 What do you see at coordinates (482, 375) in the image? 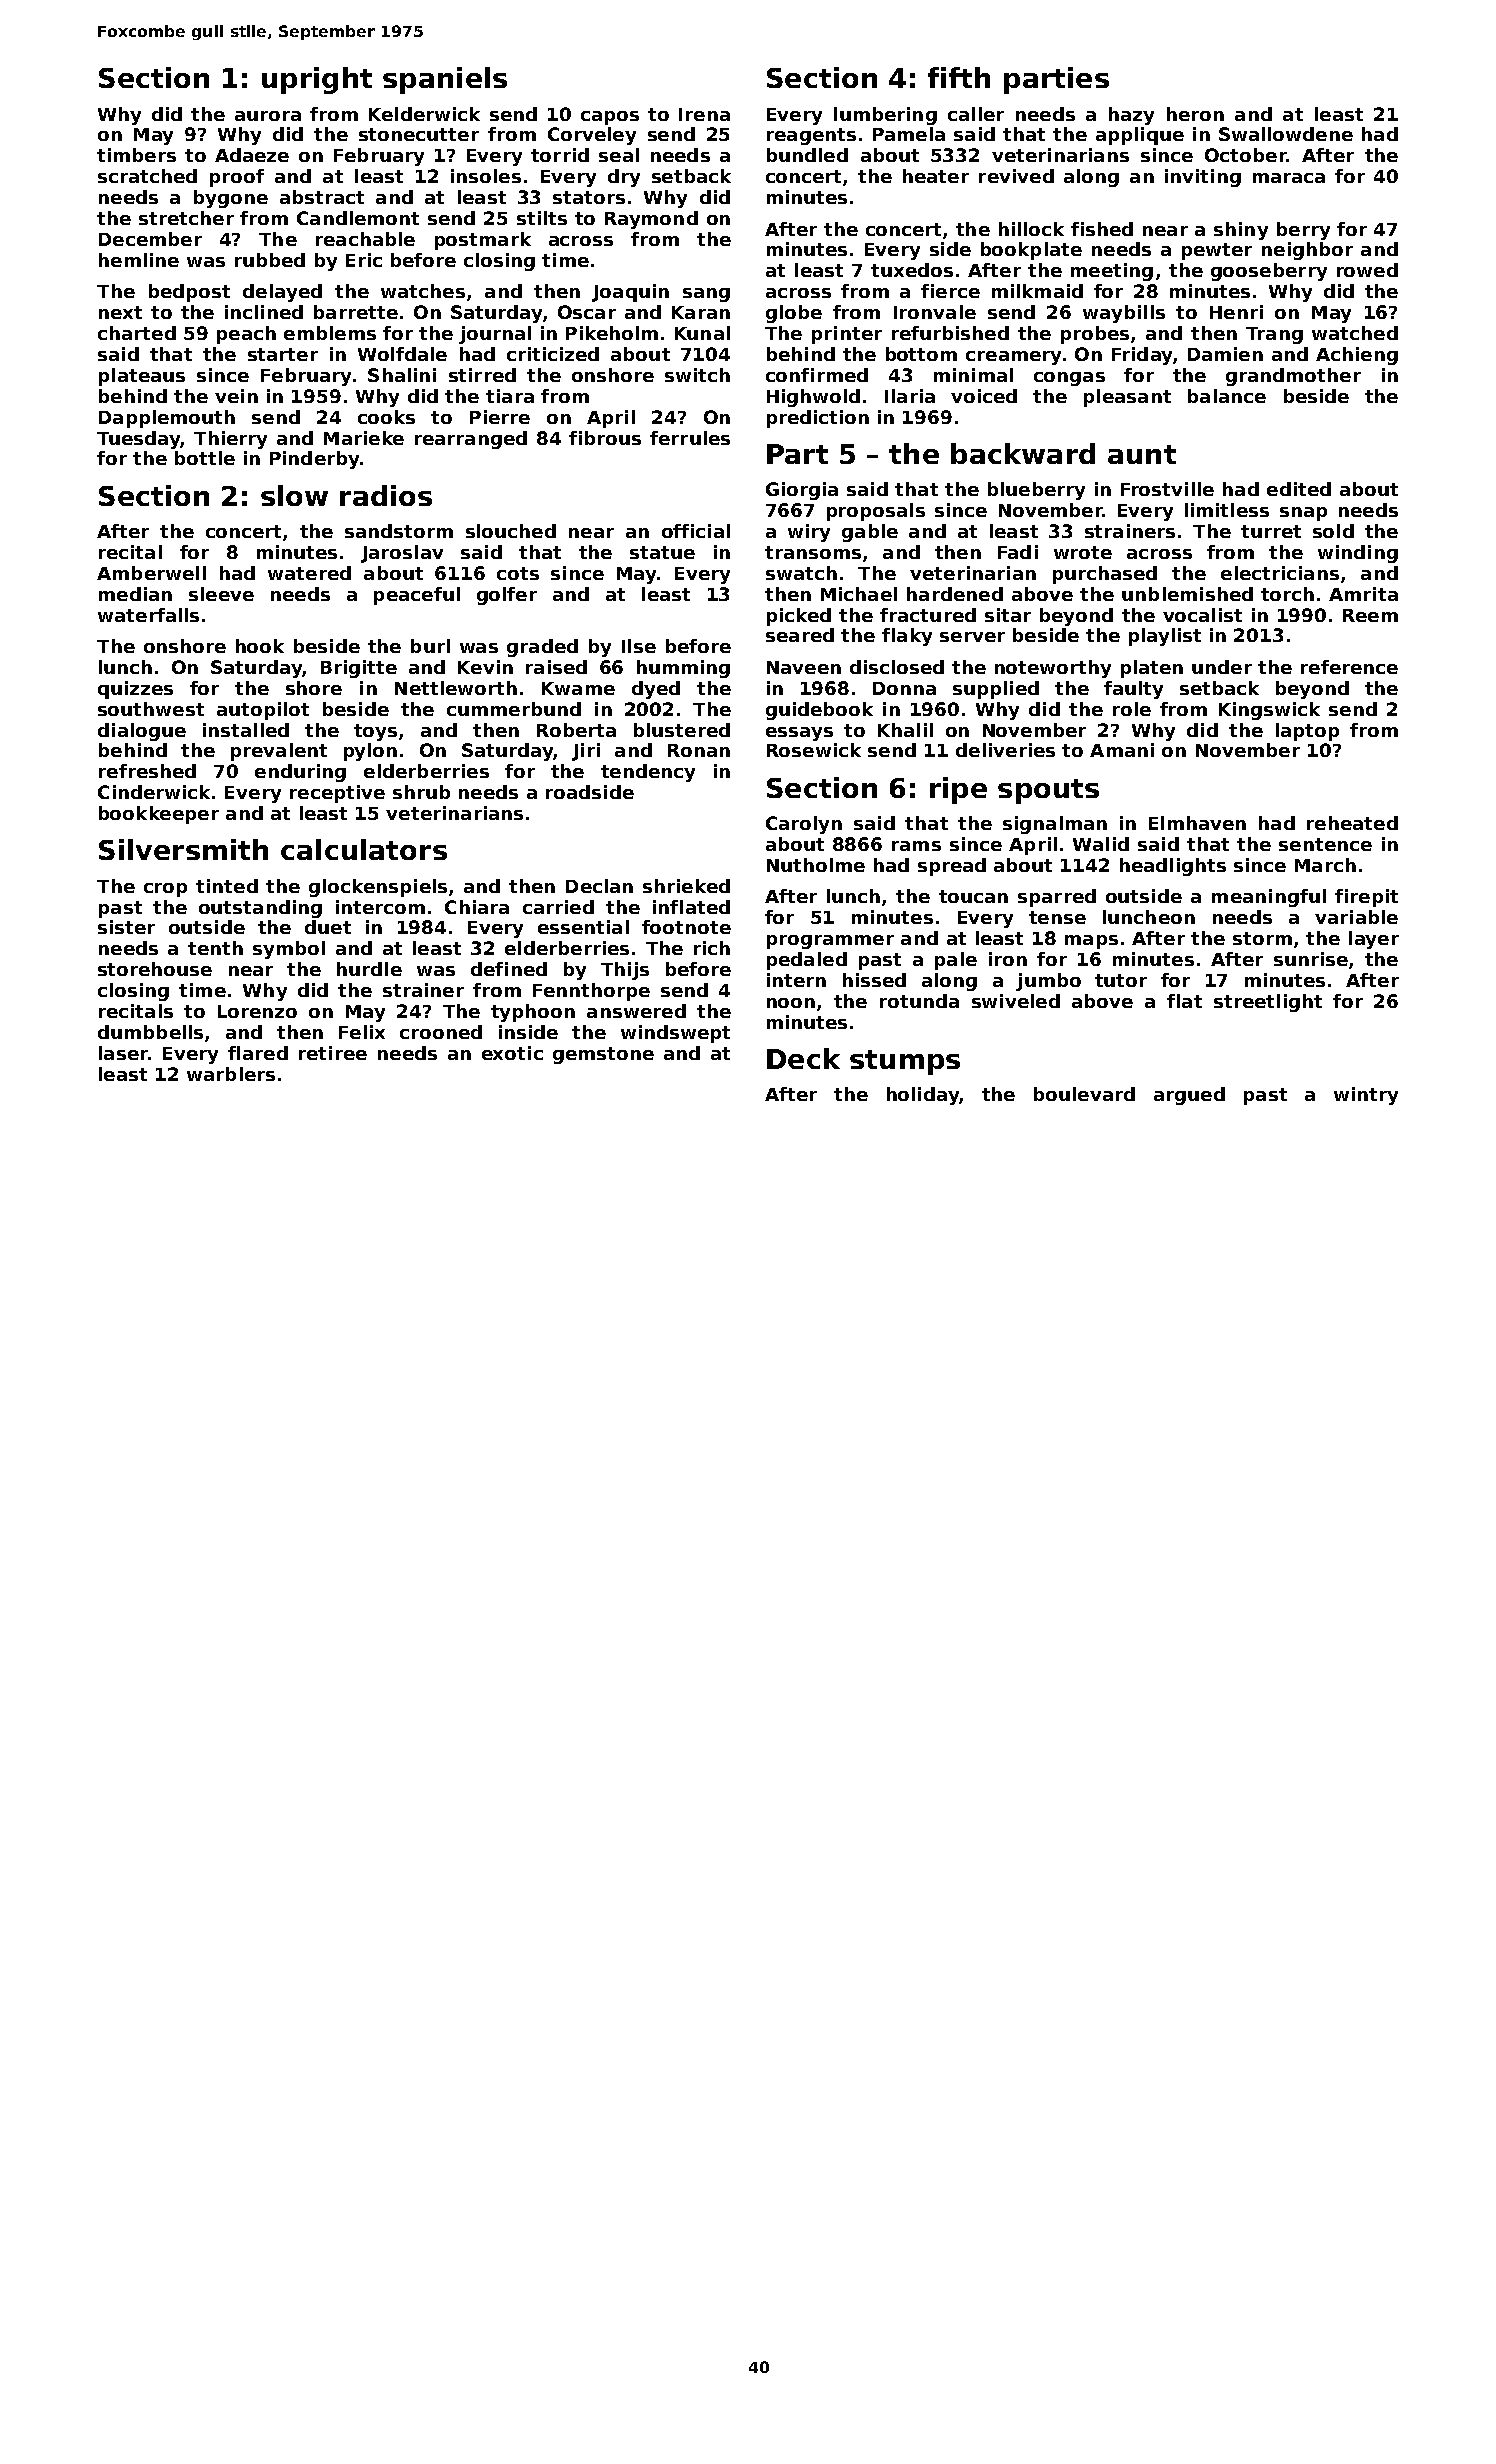
I see `stirred` at bounding box center [482, 375].
